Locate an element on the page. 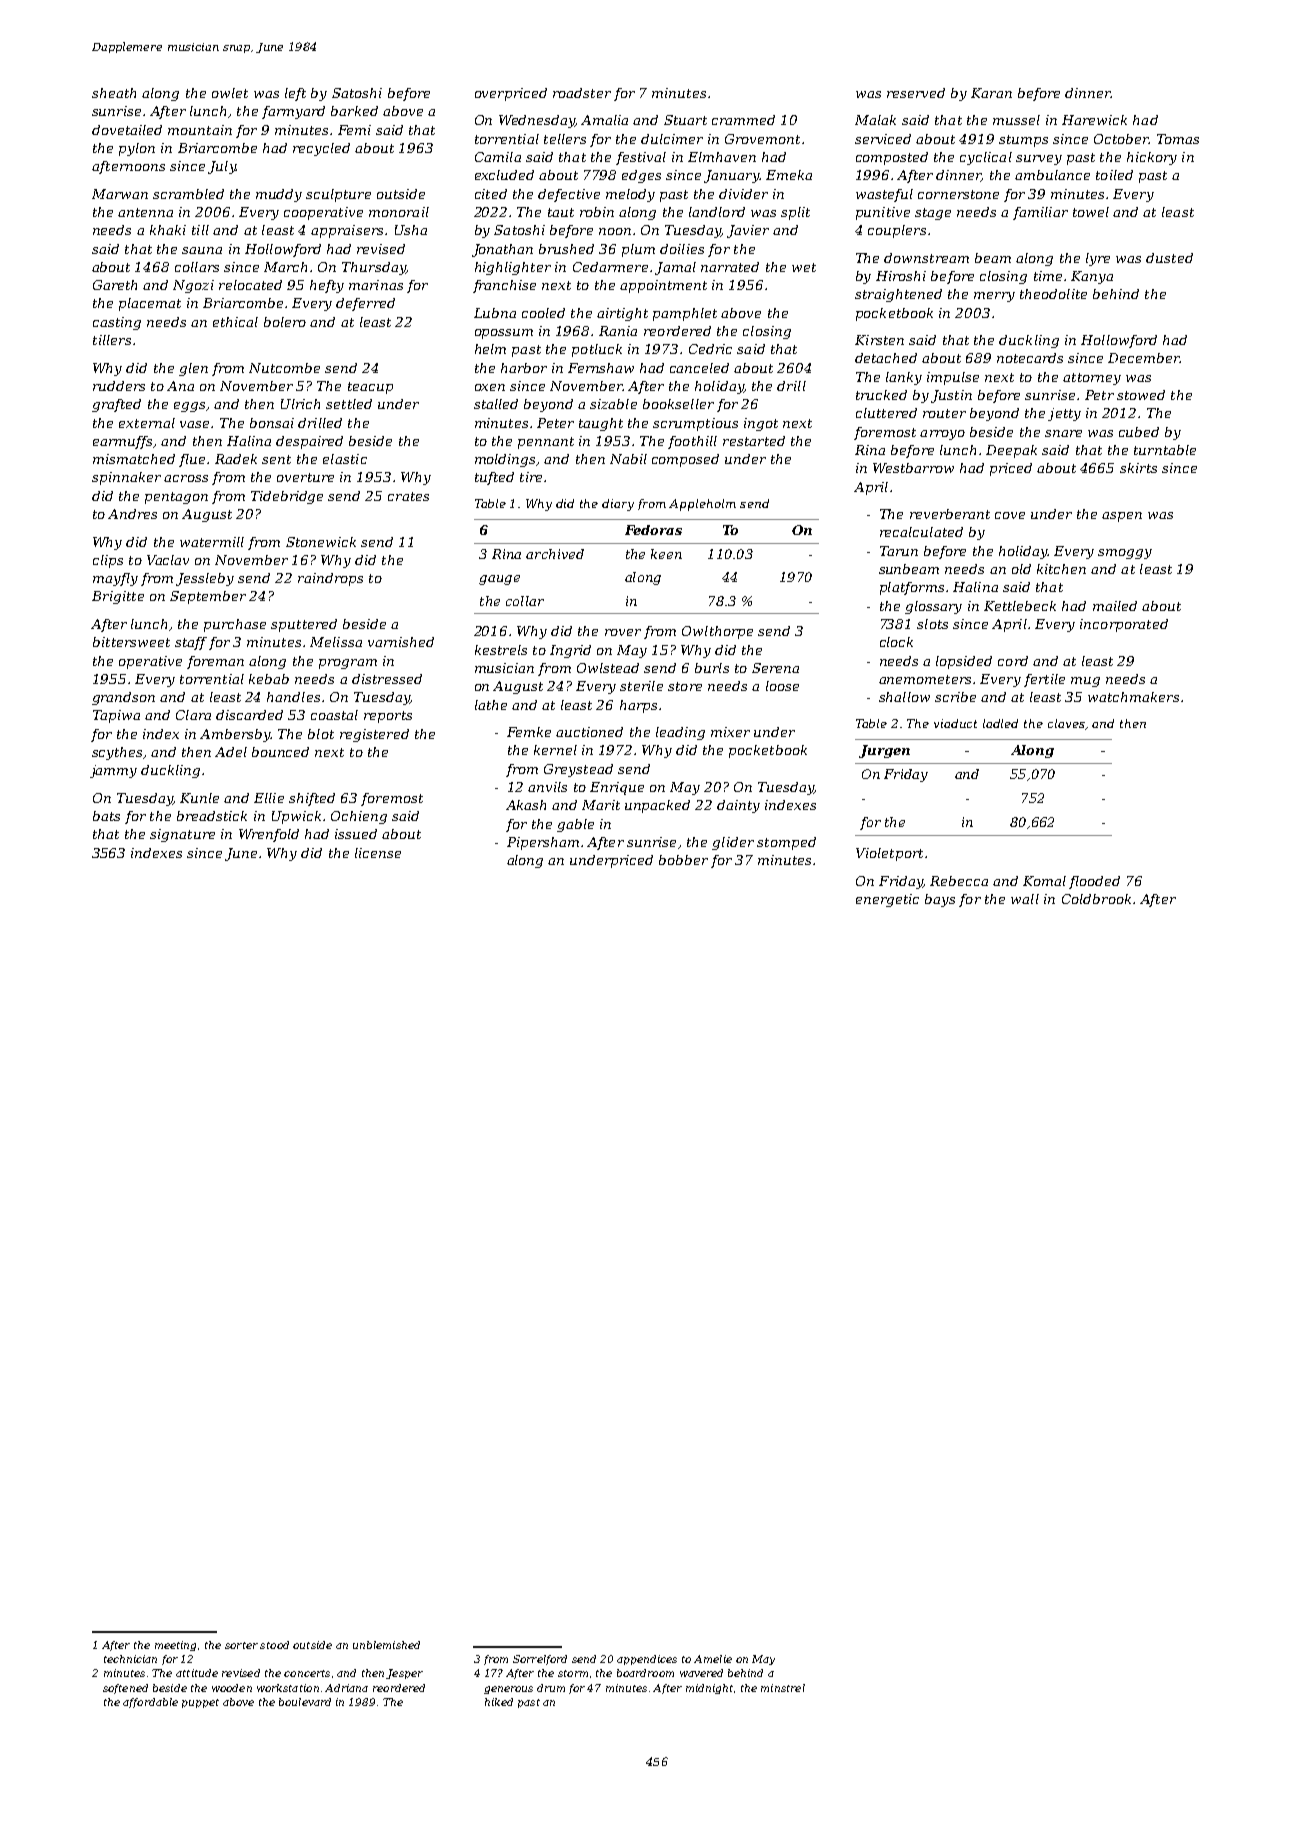 Image resolution: width=1292 pixels, height=1827 pixels. watchmakers is located at coordinates (1133, 697).
